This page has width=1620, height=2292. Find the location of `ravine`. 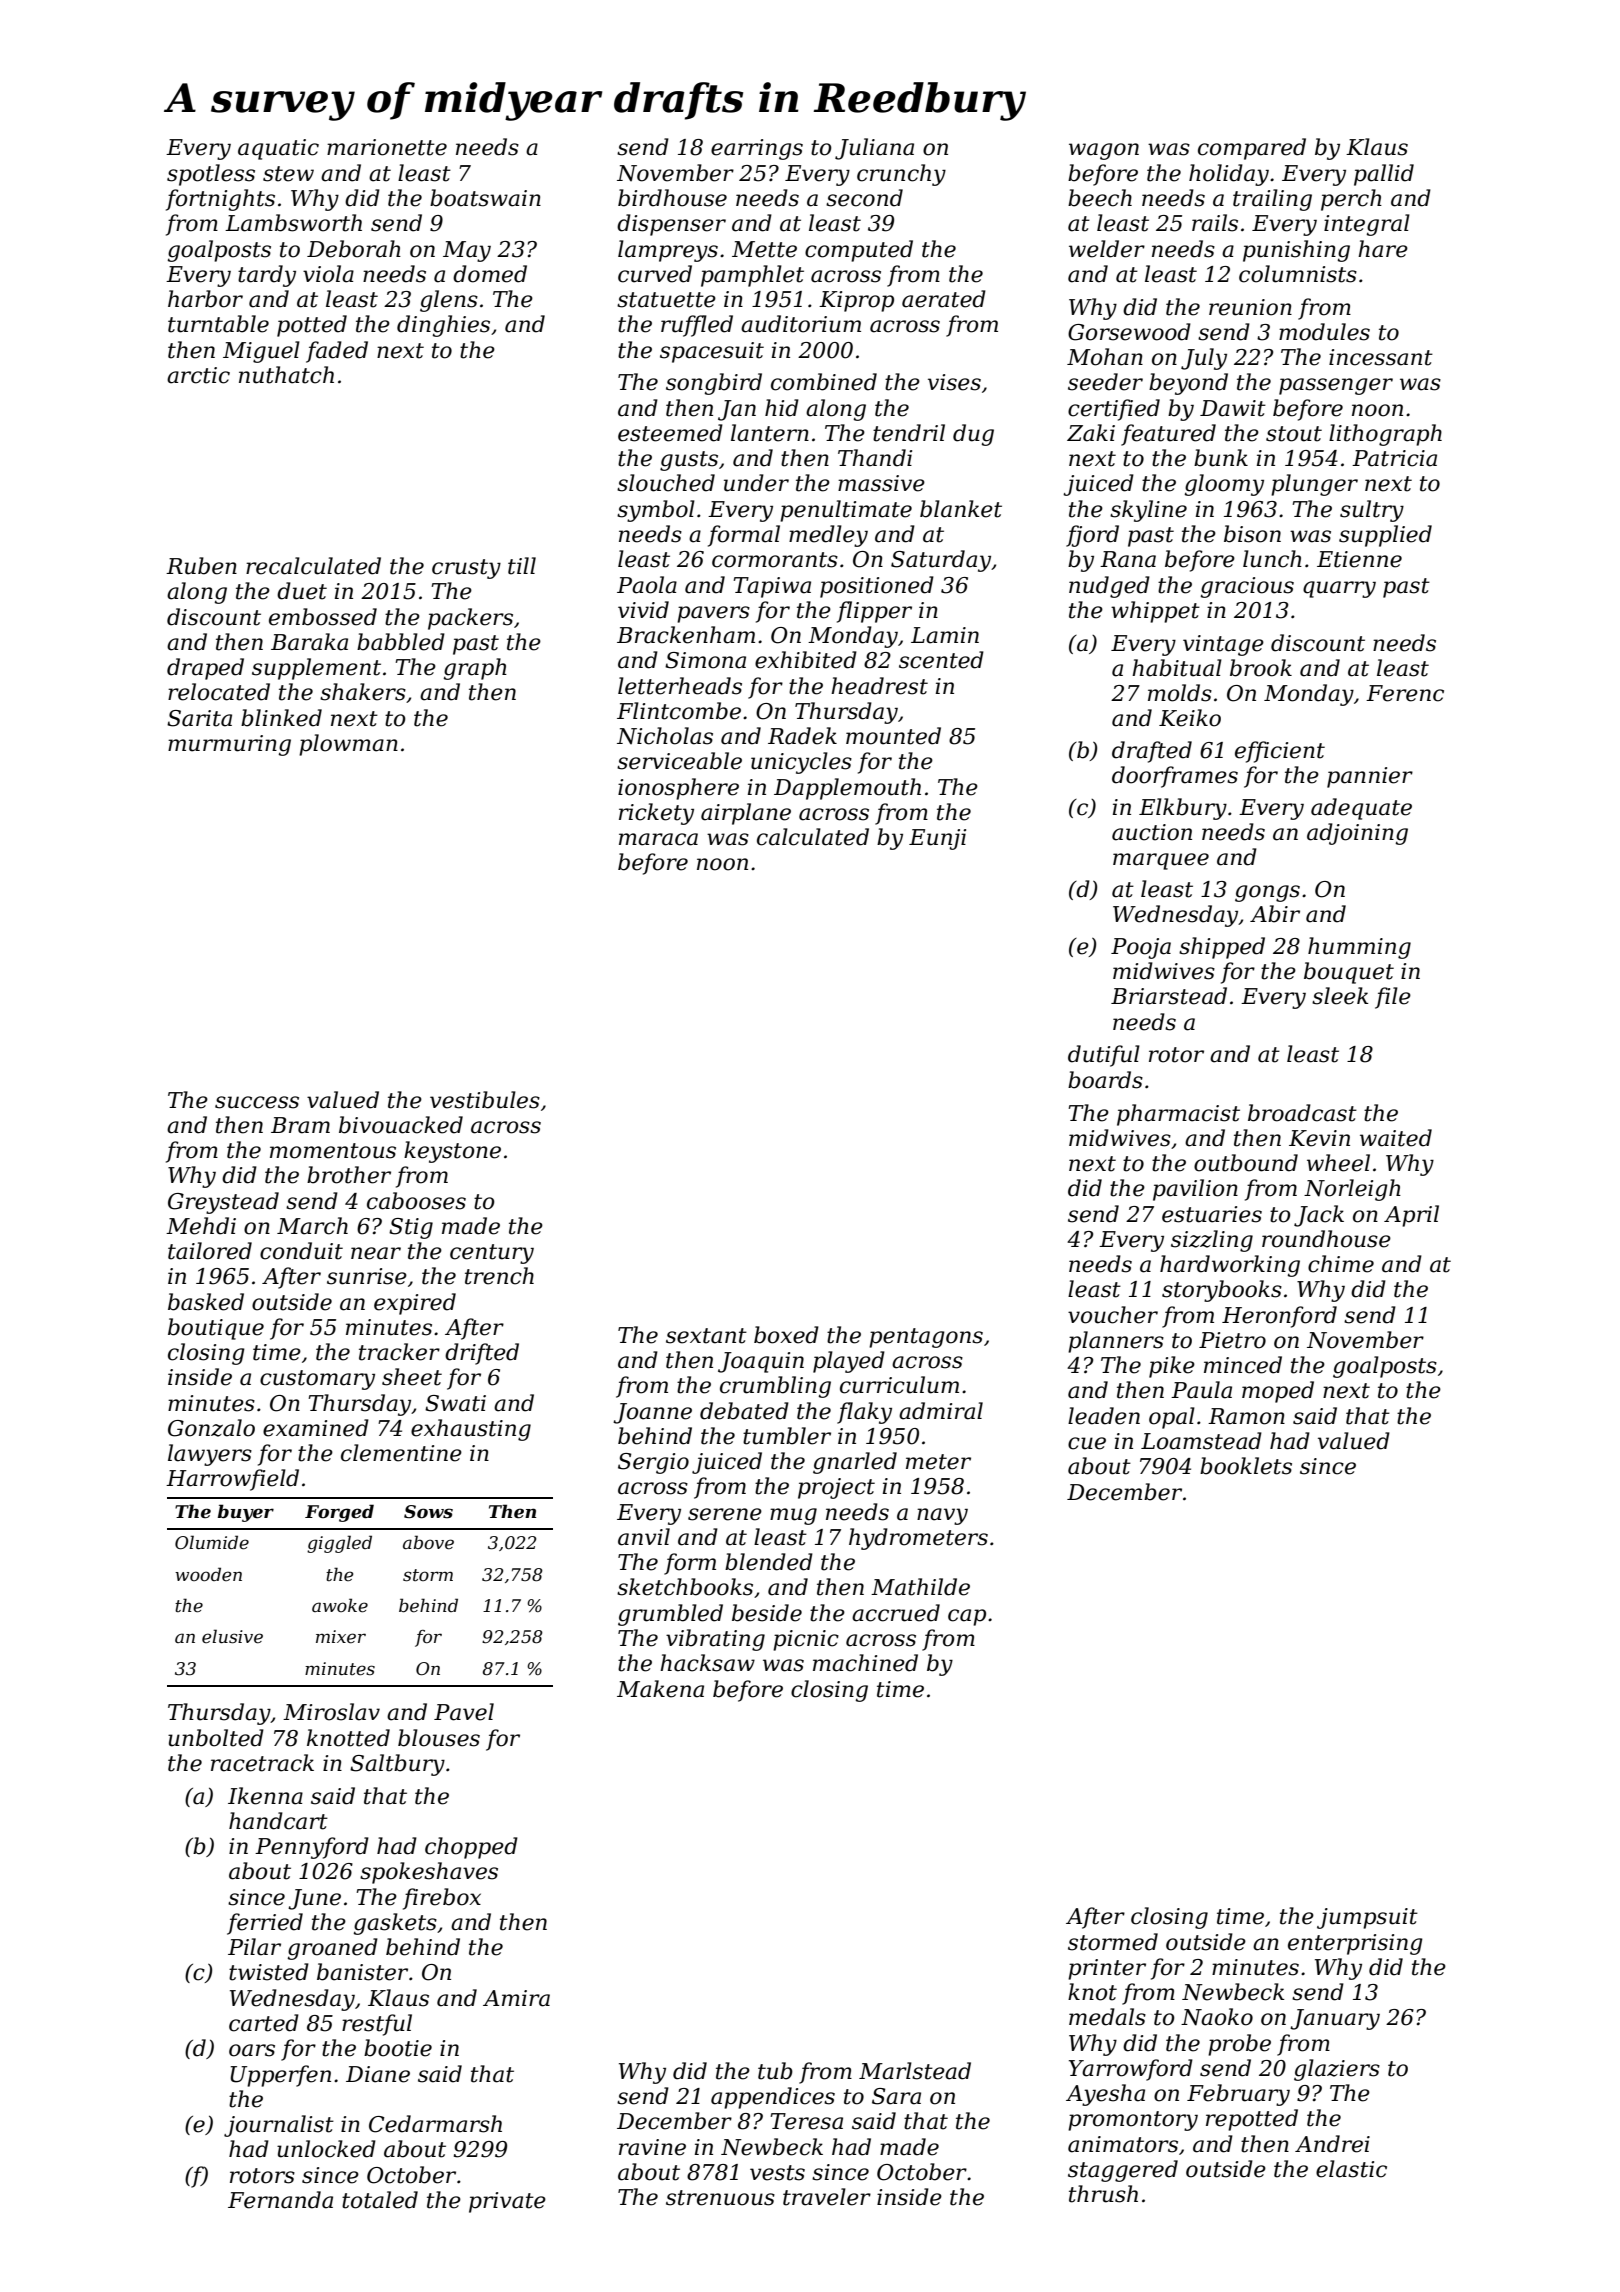

ravine is located at coordinates (652, 2147).
